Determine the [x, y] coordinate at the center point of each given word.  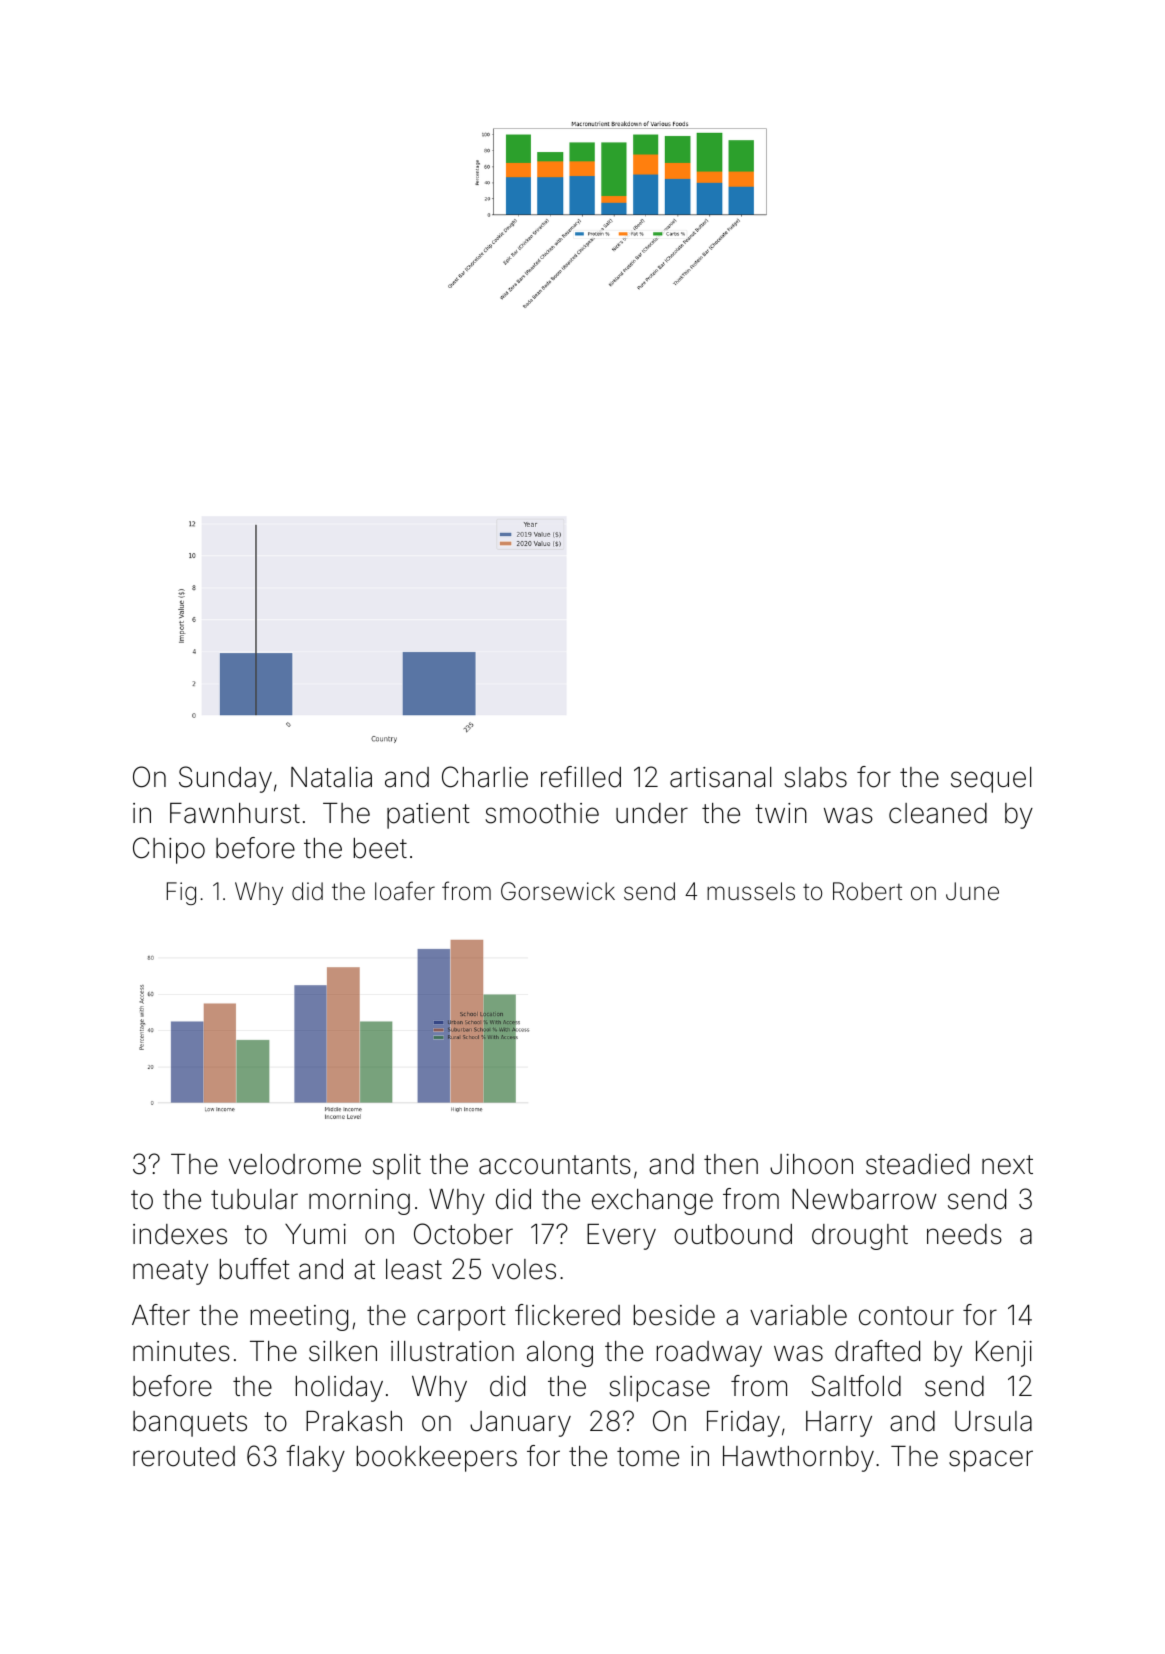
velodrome [295, 1164]
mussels [751, 891]
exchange [652, 1202]
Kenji [1004, 1354]
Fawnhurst [235, 813]
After [161, 1315]
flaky [315, 1458]
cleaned [938, 813]
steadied [917, 1164]
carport [461, 1318]
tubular [254, 1199]
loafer [405, 891]
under [652, 813]
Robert [867, 891]
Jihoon [811, 1164]
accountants [555, 1165]
